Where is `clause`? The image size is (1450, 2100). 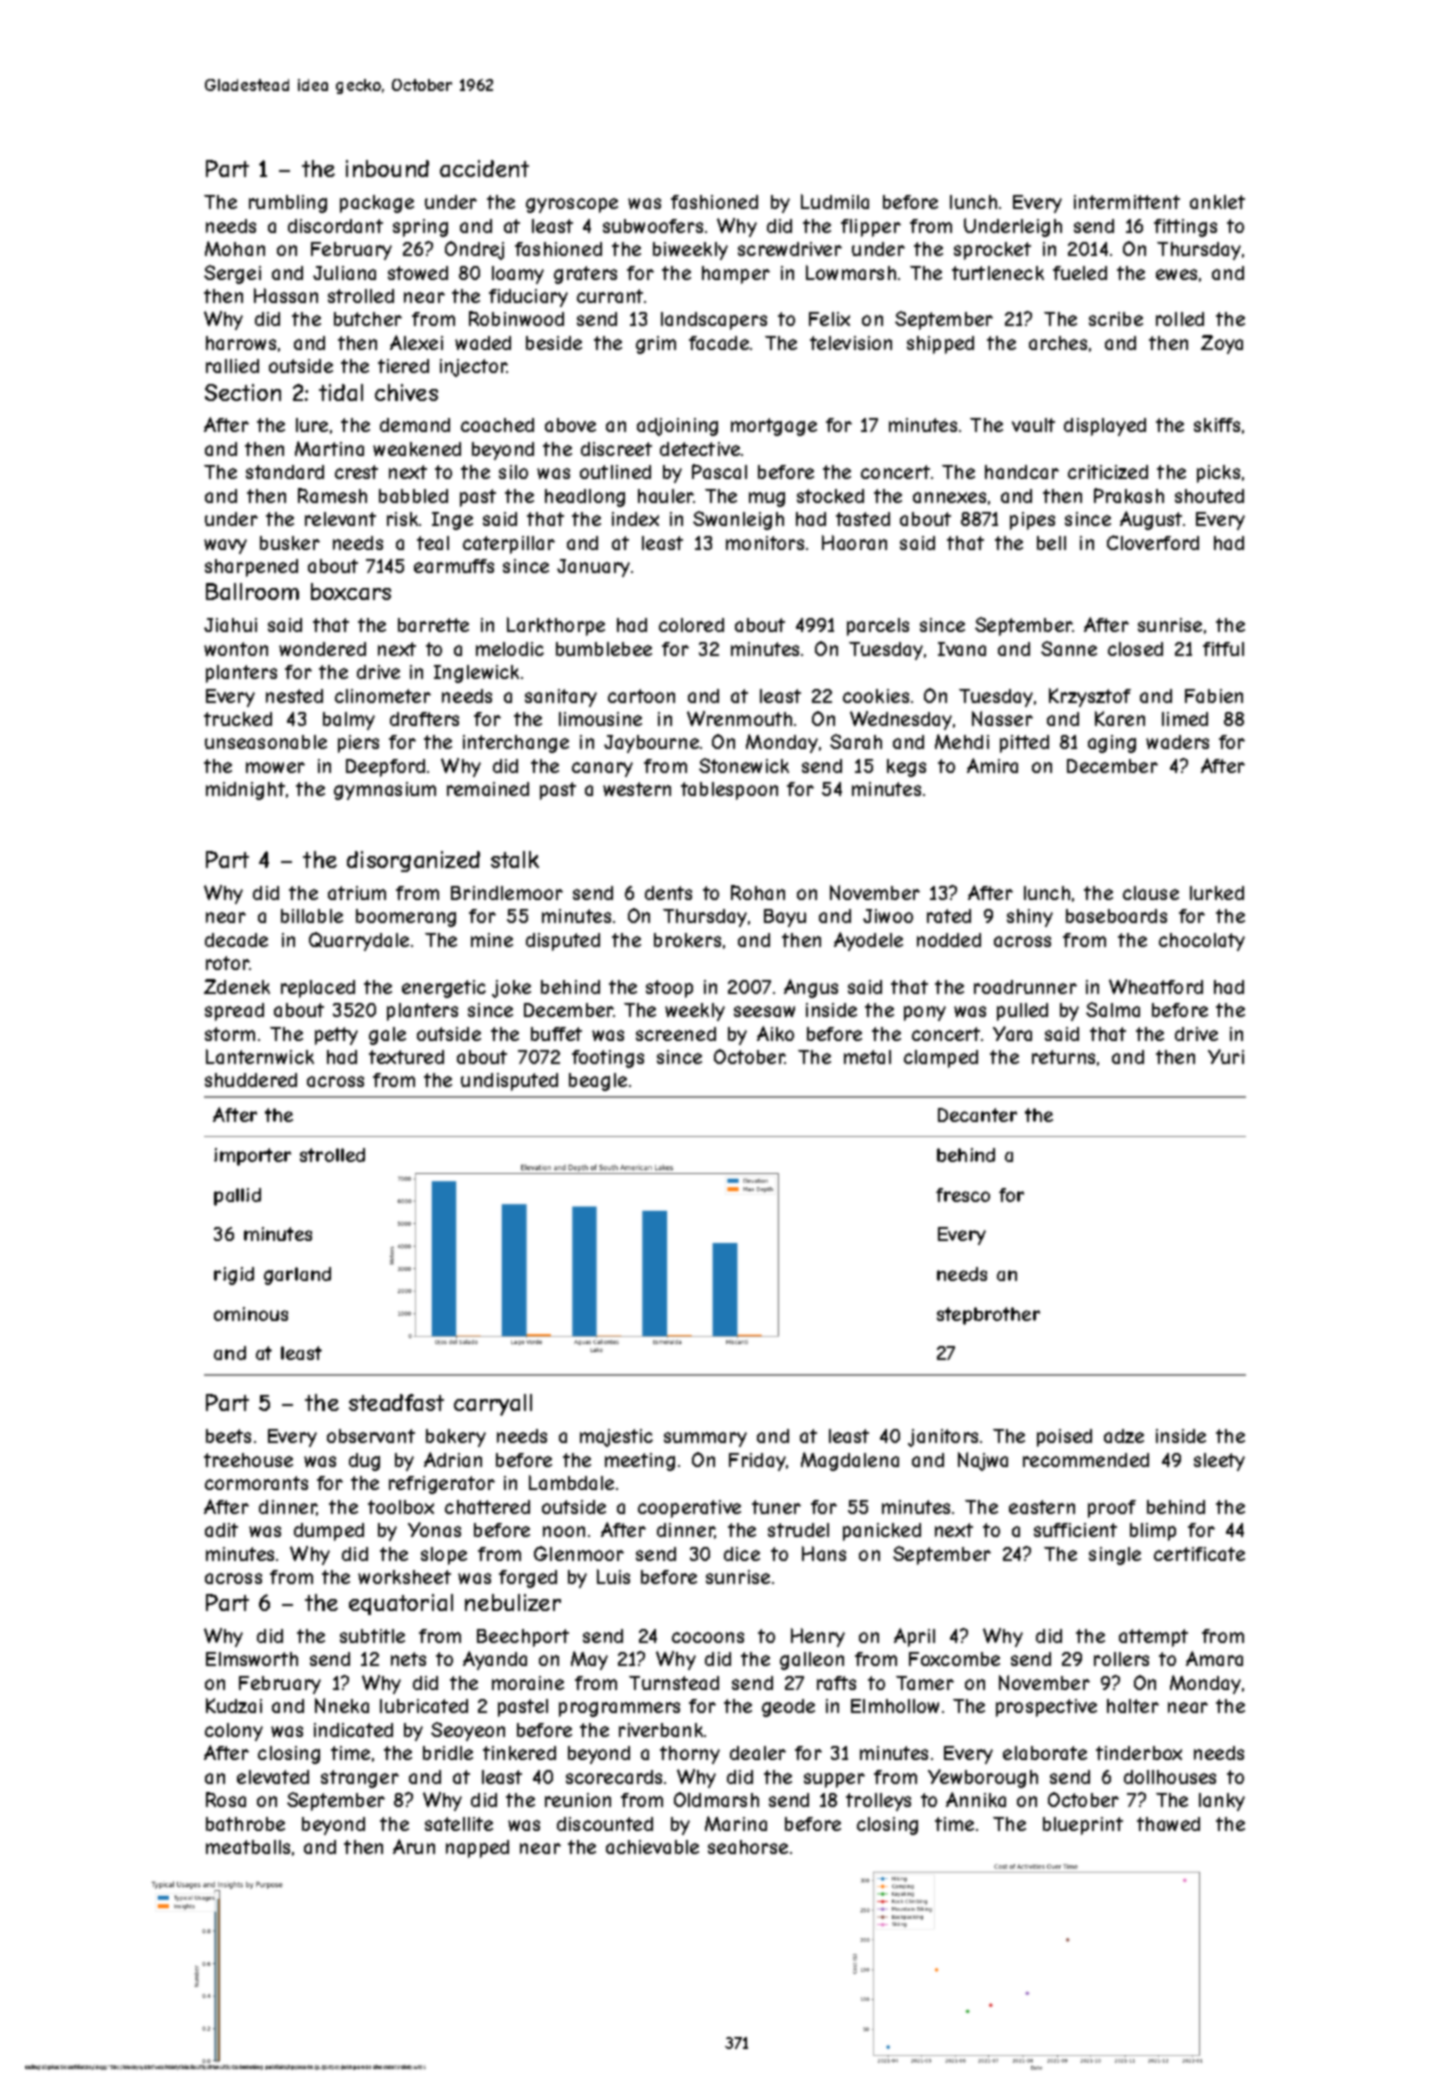 clause is located at coordinates (1151, 893).
